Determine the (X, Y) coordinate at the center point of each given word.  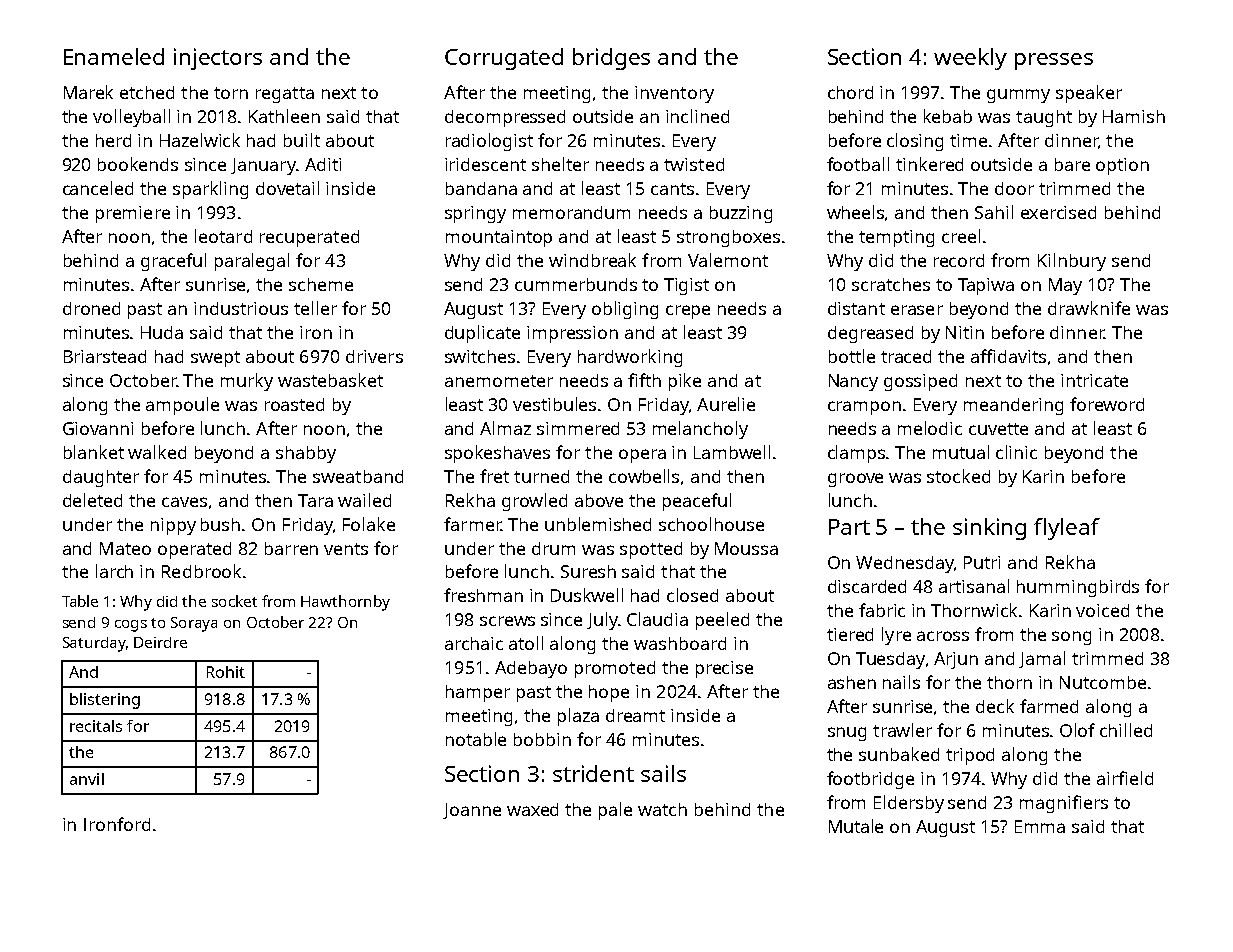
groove (855, 480)
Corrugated (504, 59)
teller (315, 308)
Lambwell (732, 452)
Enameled (114, 56)
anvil (87, 779)
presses (1054, 61)
